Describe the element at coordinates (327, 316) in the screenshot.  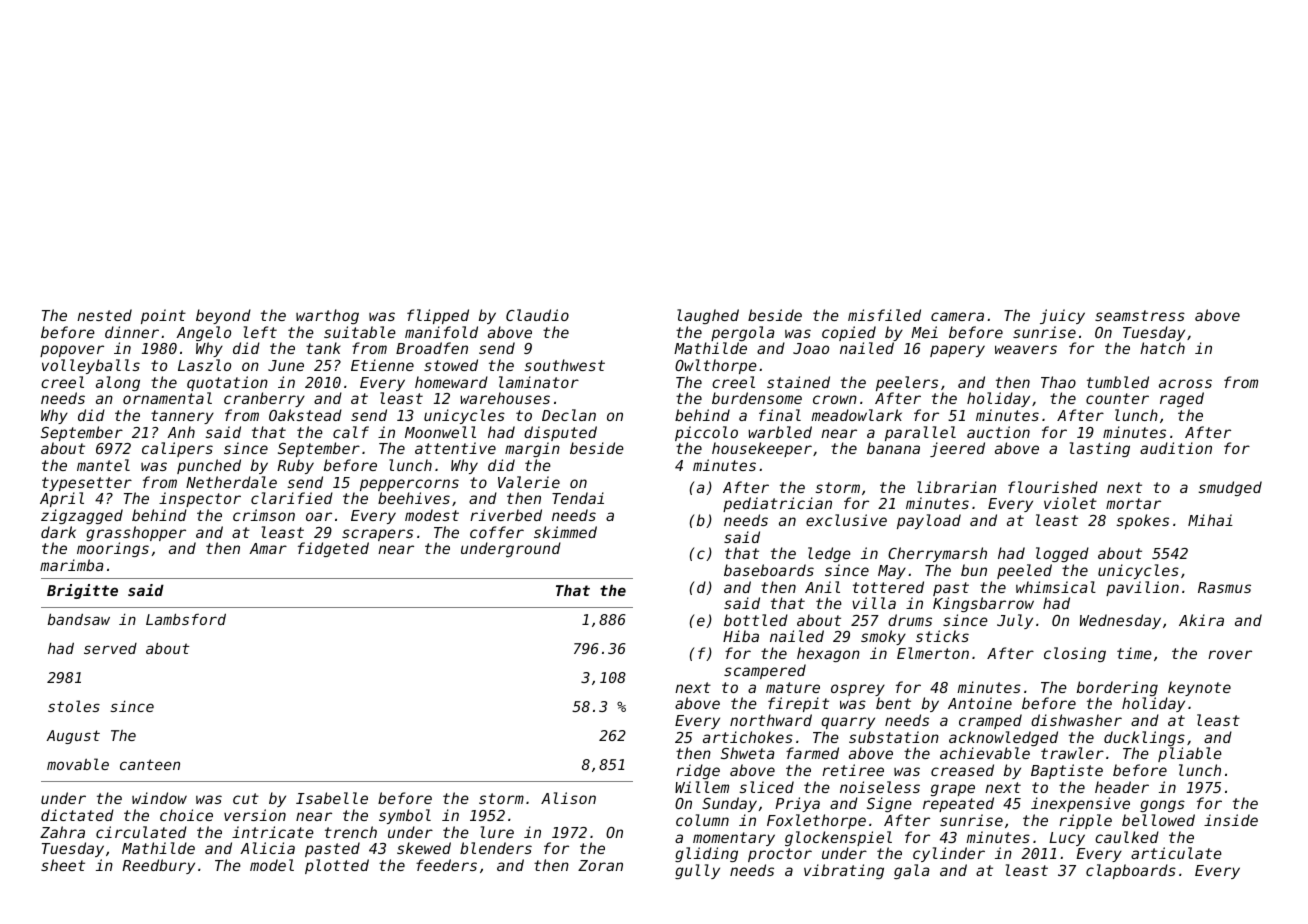
I see `warthog` at that location.
